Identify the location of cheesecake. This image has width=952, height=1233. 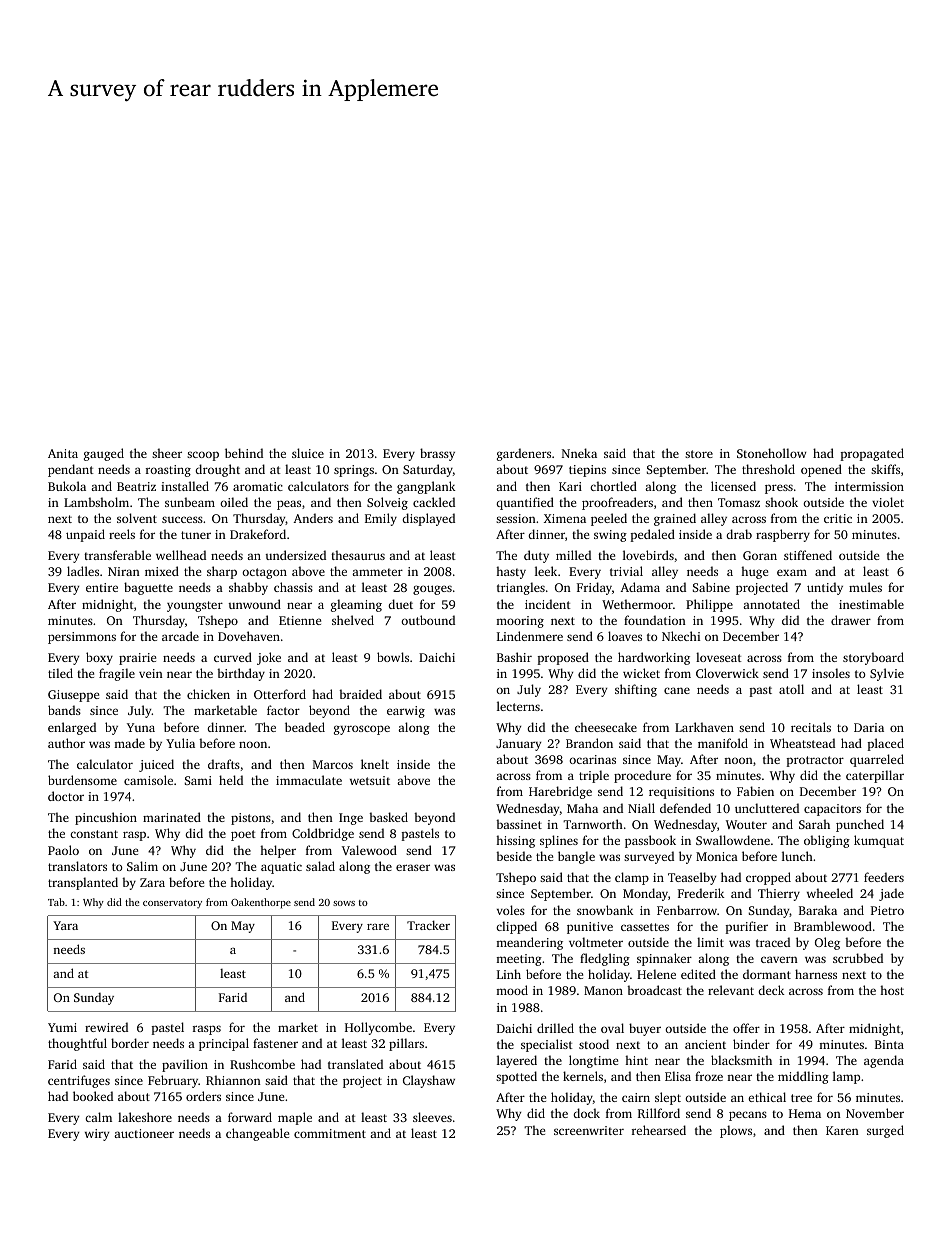
(606, 727).
